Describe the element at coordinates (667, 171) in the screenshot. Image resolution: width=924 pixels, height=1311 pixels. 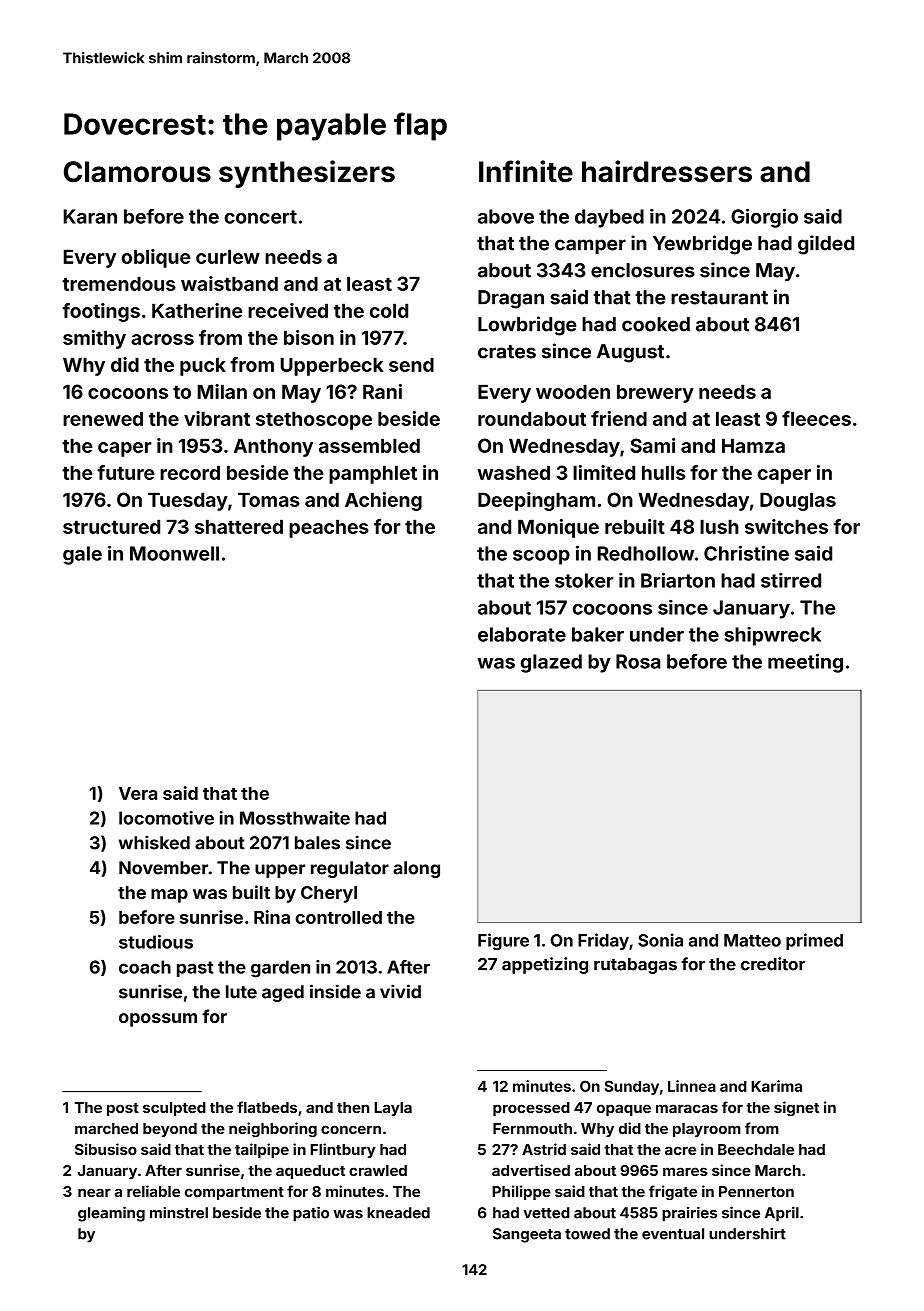
I see `hairdressers` at that location.
